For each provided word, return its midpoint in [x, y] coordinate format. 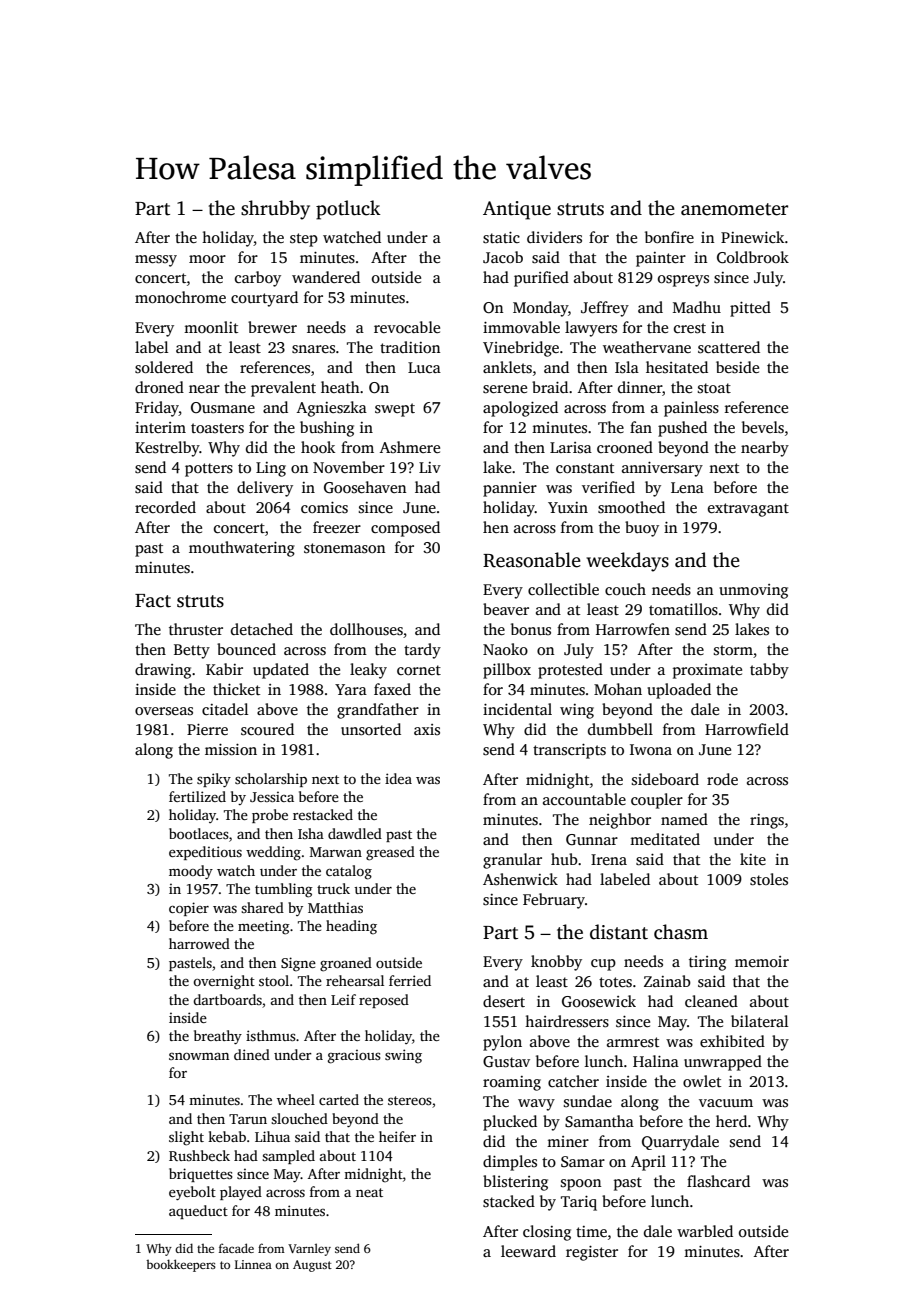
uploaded [679, 691]
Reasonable [532, 560]
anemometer [734, 209]
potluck [348, 210]
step [304, 240]
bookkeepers [181, 1265]
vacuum [726, 1103]
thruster [196, 629]
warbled [705, 1231]
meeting [264, 927]
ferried [410, 980]
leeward [528, 1251]
